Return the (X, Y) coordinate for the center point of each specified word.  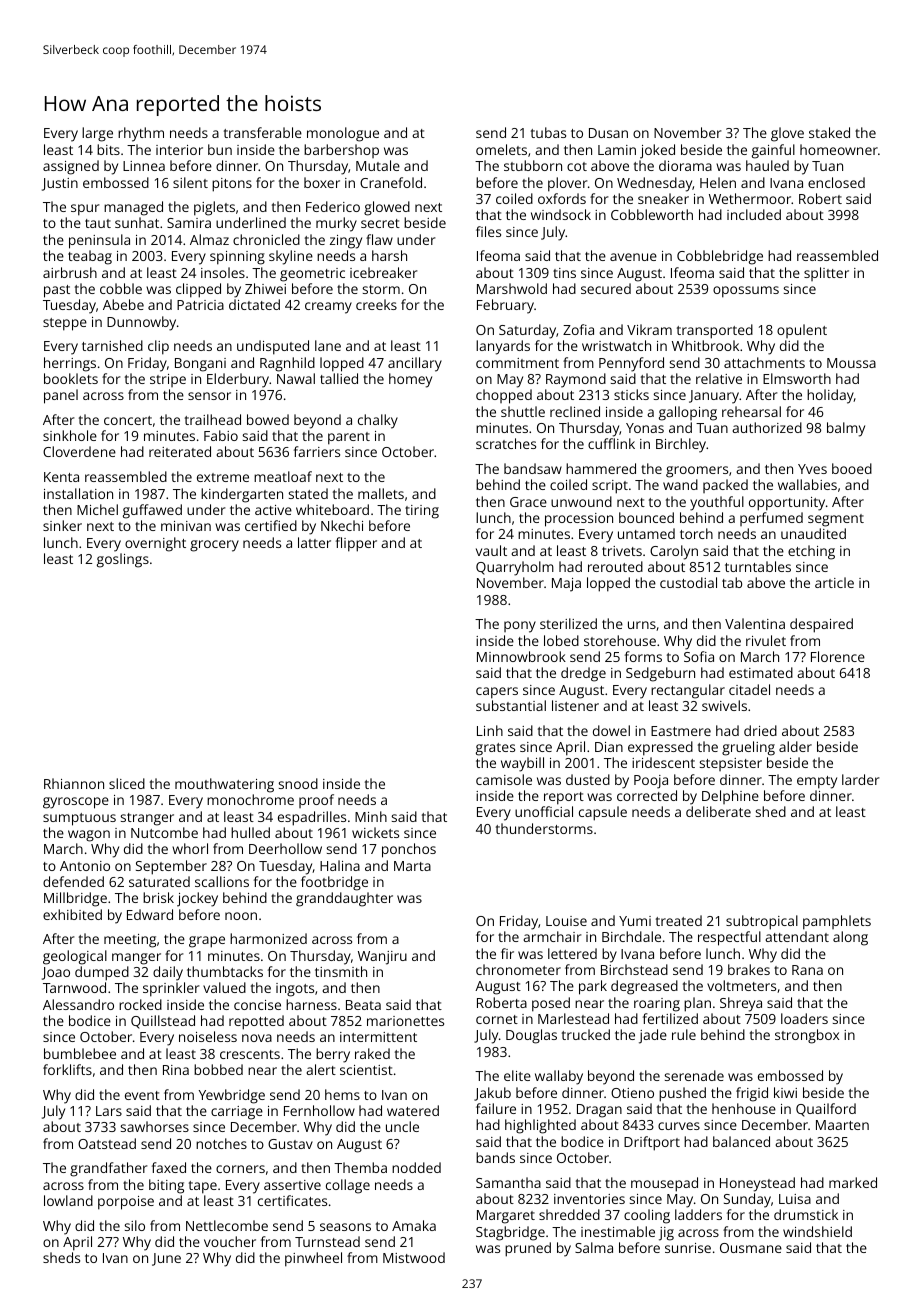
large (97, 134)
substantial (511, 705)
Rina (176, 1070)
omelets (501, 149)
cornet (497, 1019)
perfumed (771, 519)
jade (653, 1036)
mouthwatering (224, 785)
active (273, 510)
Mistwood (414, 1257)
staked (829, 132)
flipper (356, 544)
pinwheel (313, 1259)
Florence (838, 656)
